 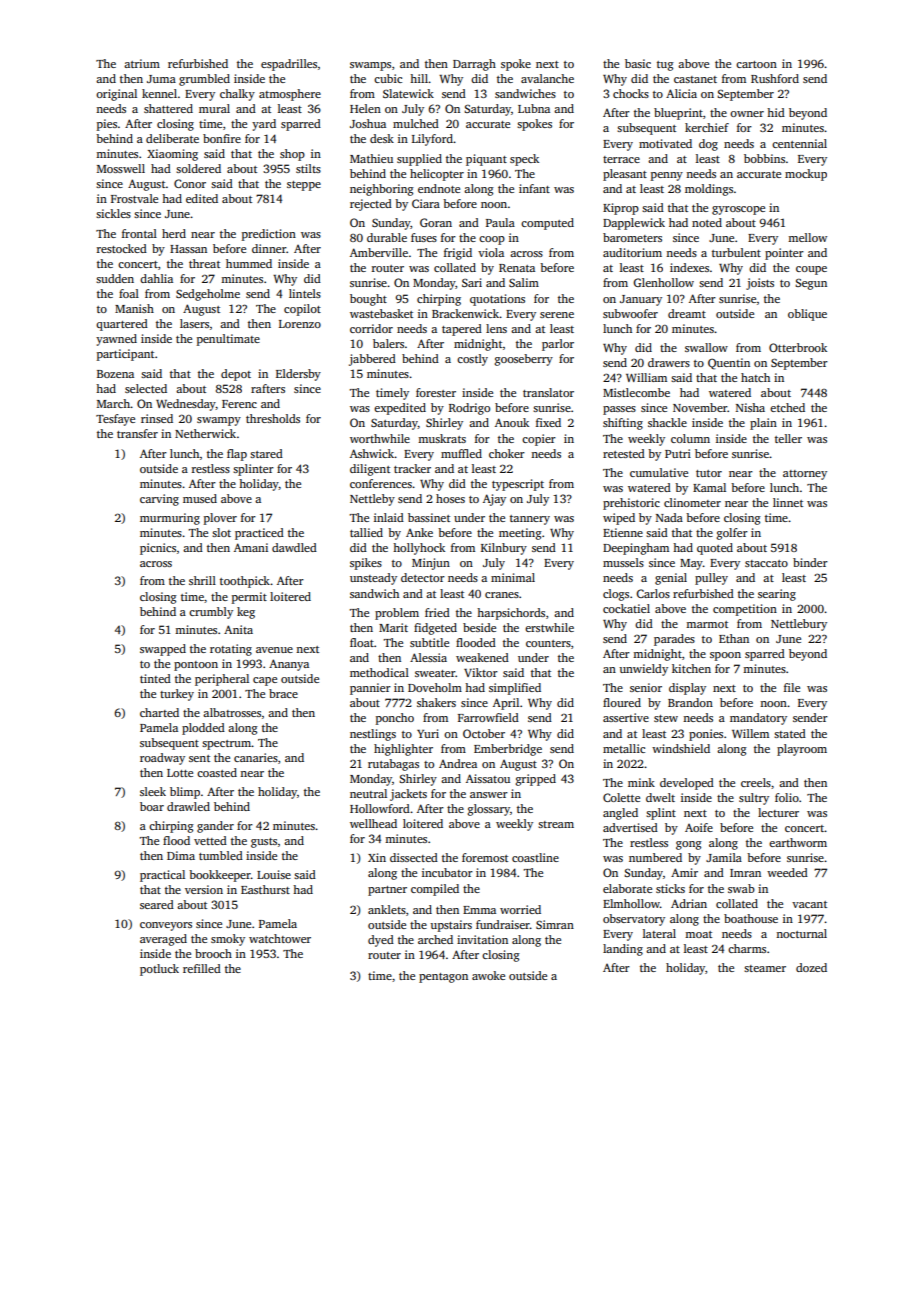 I want to click on jabbered, so click(x=372, y=360).
